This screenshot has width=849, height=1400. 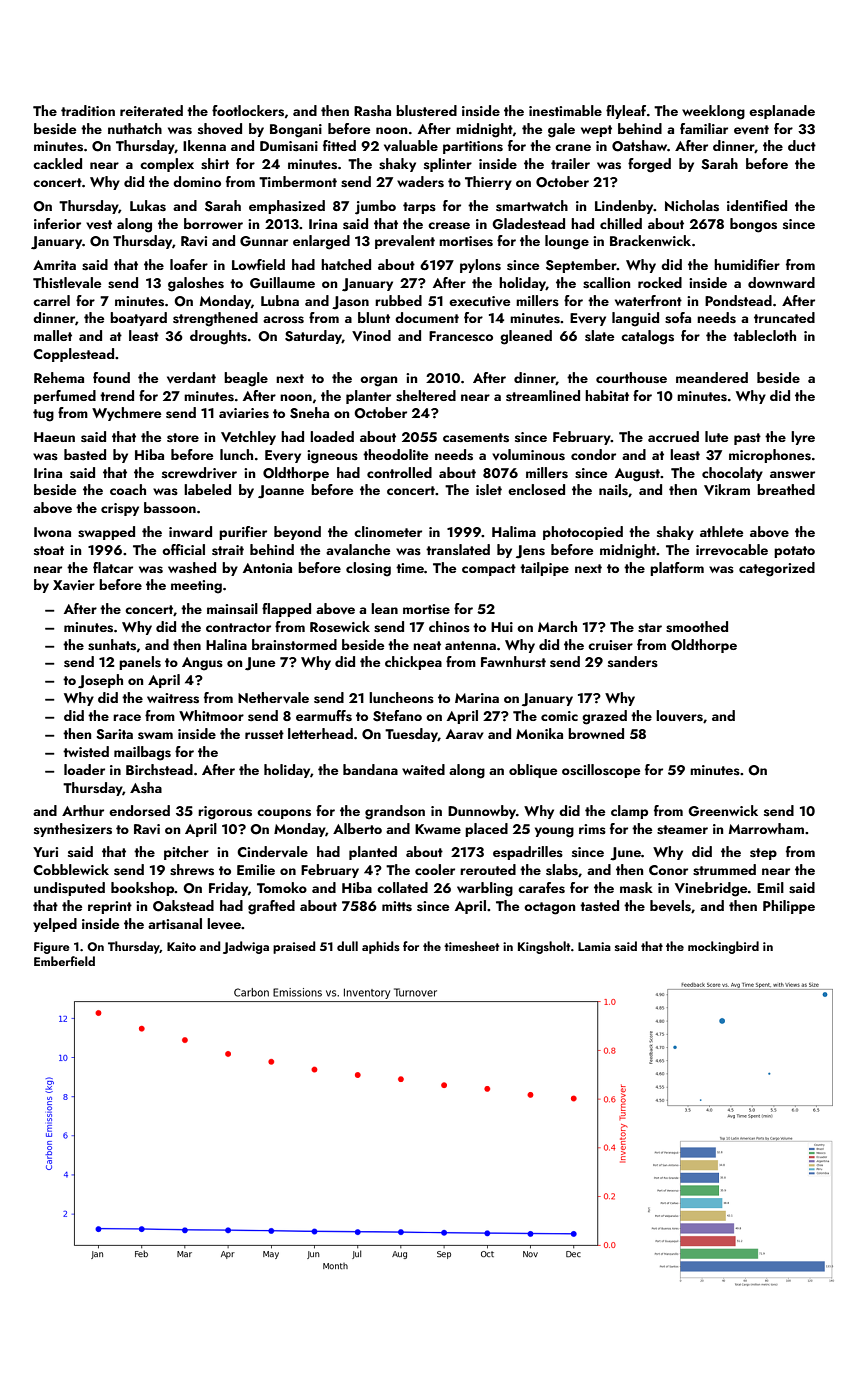 I want to click on aphids, so click(x=381, y=947).
